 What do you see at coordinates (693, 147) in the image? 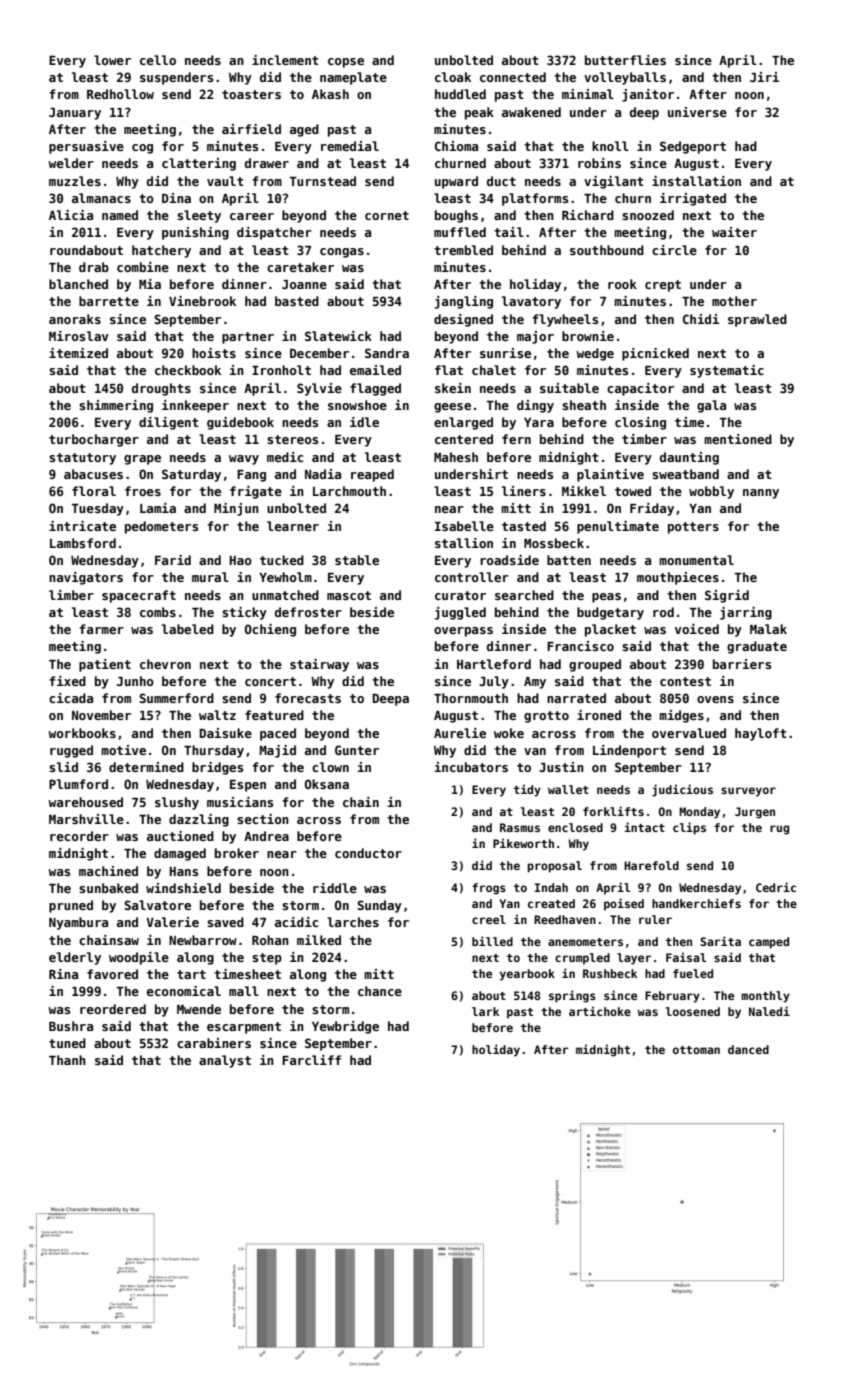
I see `Sedgeport` at bounding box center [693, 147].
